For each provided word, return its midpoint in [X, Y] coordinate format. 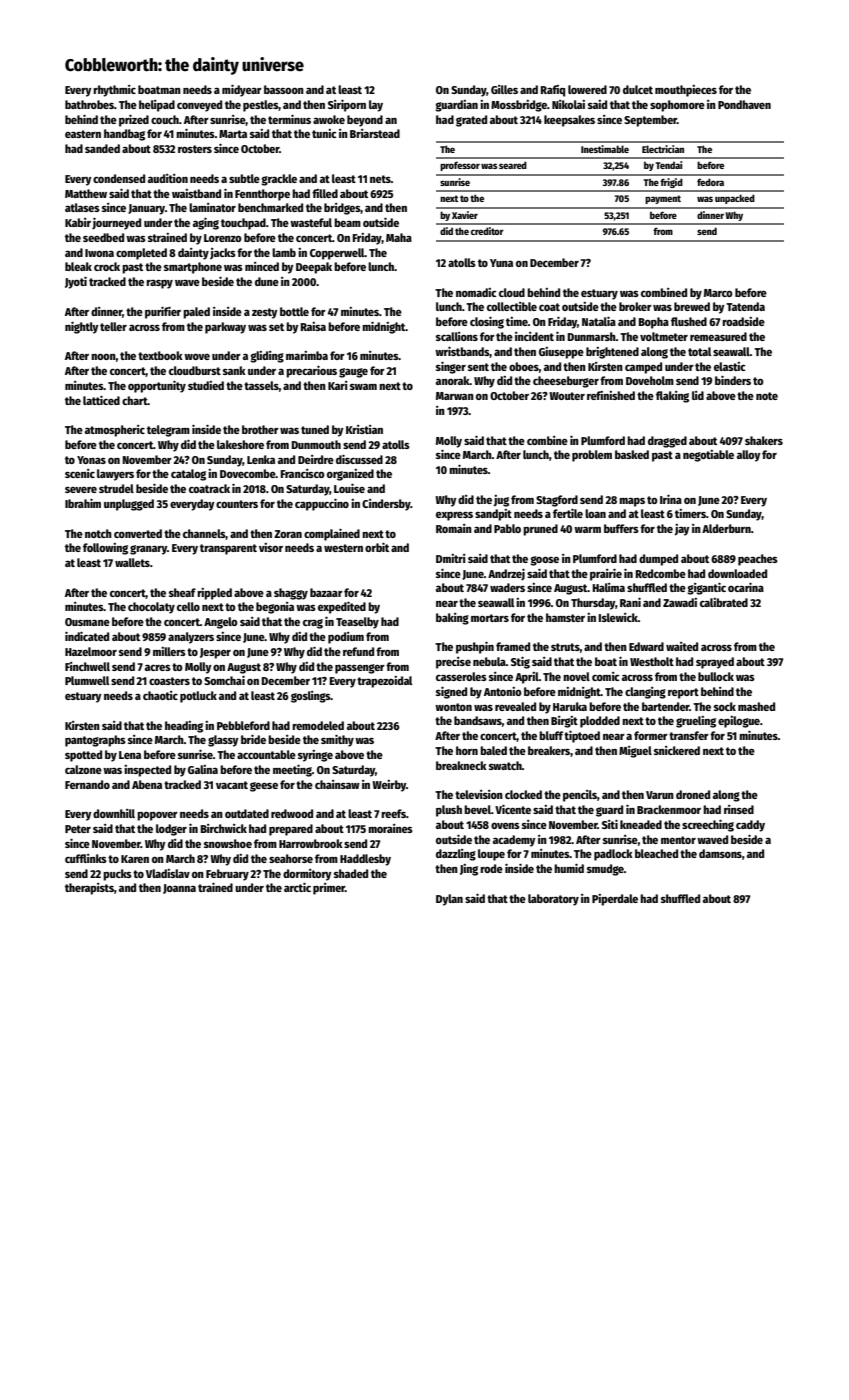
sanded [102, 148]
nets [380, 179]
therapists [89, 889]
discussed [359, 459]
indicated [87, 636]
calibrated [724, 602]
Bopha [653, 323]
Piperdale [615, 900]
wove [197, 357]
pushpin [475, 647]
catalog [188, 475]
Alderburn [726, 528]
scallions [457, 336]
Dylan [449, 900]
